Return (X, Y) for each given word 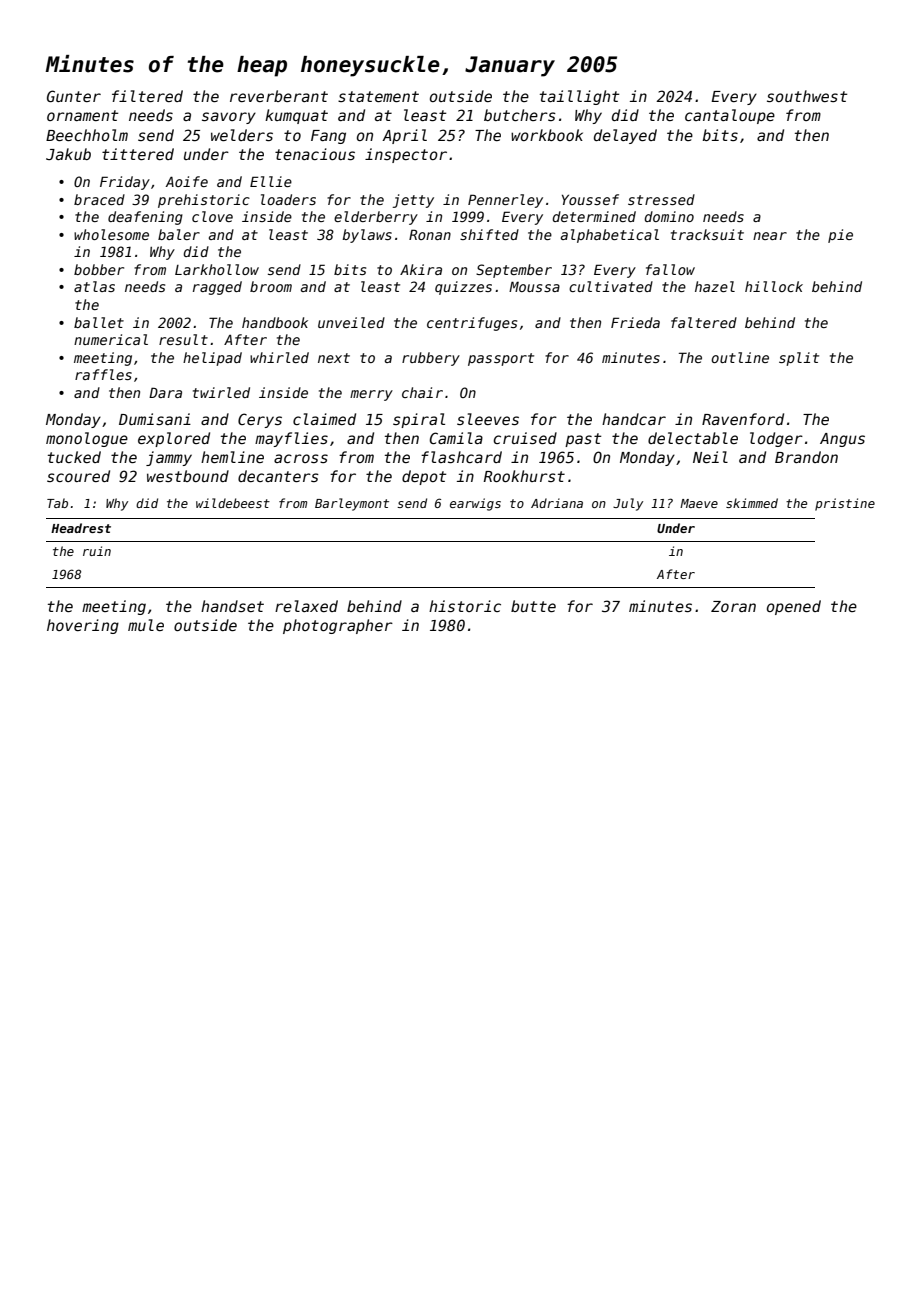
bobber (99, 269)
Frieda (635, 322)
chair (422, 392)
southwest (807, 96)
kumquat (296, 116)
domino (669, 216)
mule (146, 625)
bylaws (367, 236)
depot (424, 477)
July (628, 504)
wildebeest (233, 503)
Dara (165, 392)
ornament (82, 115)
